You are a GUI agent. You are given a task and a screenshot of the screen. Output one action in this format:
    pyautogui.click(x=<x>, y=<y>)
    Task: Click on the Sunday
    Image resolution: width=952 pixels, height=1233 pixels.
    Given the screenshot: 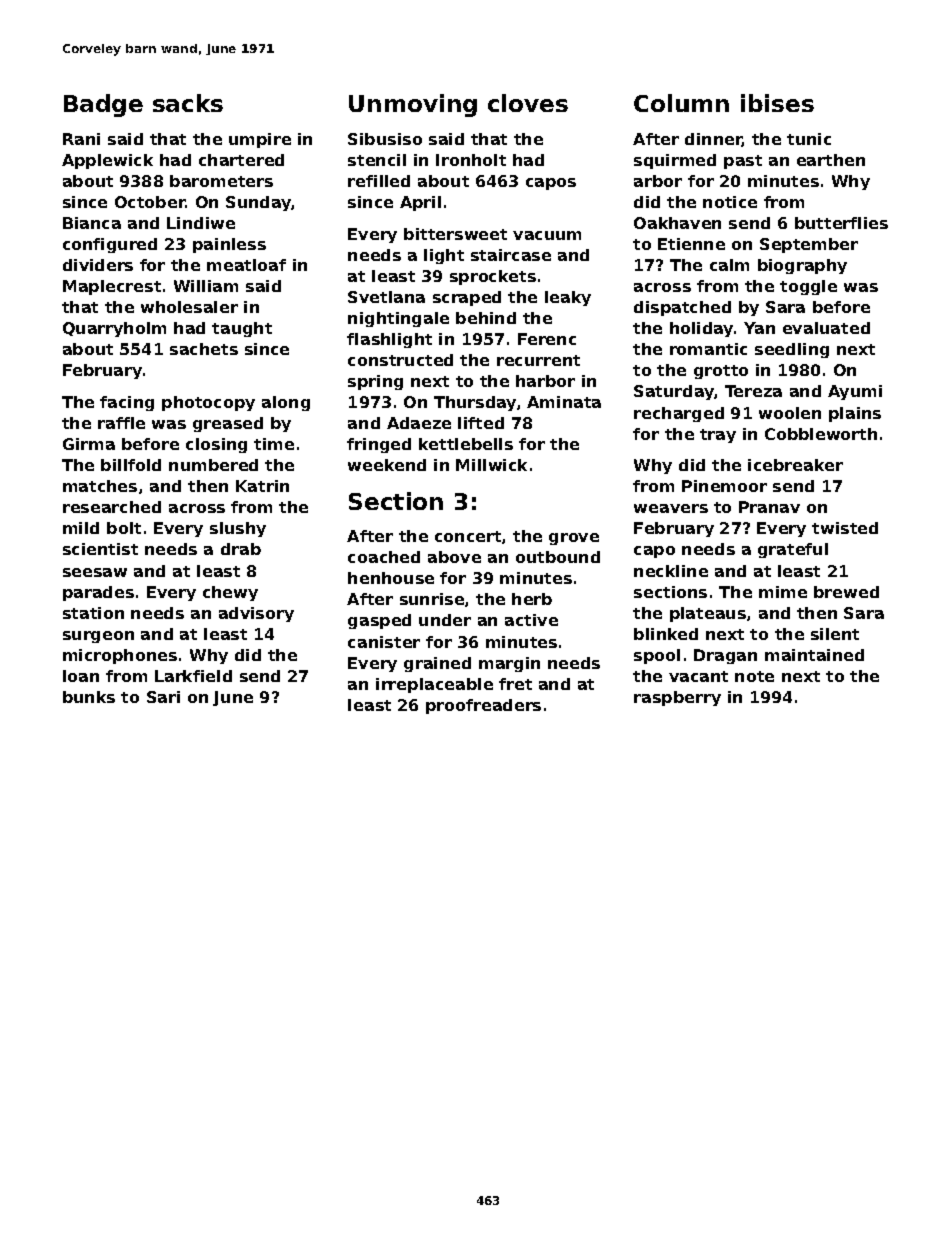 What is the action you would take?
    pyautogui.click(x=259, y=203)
